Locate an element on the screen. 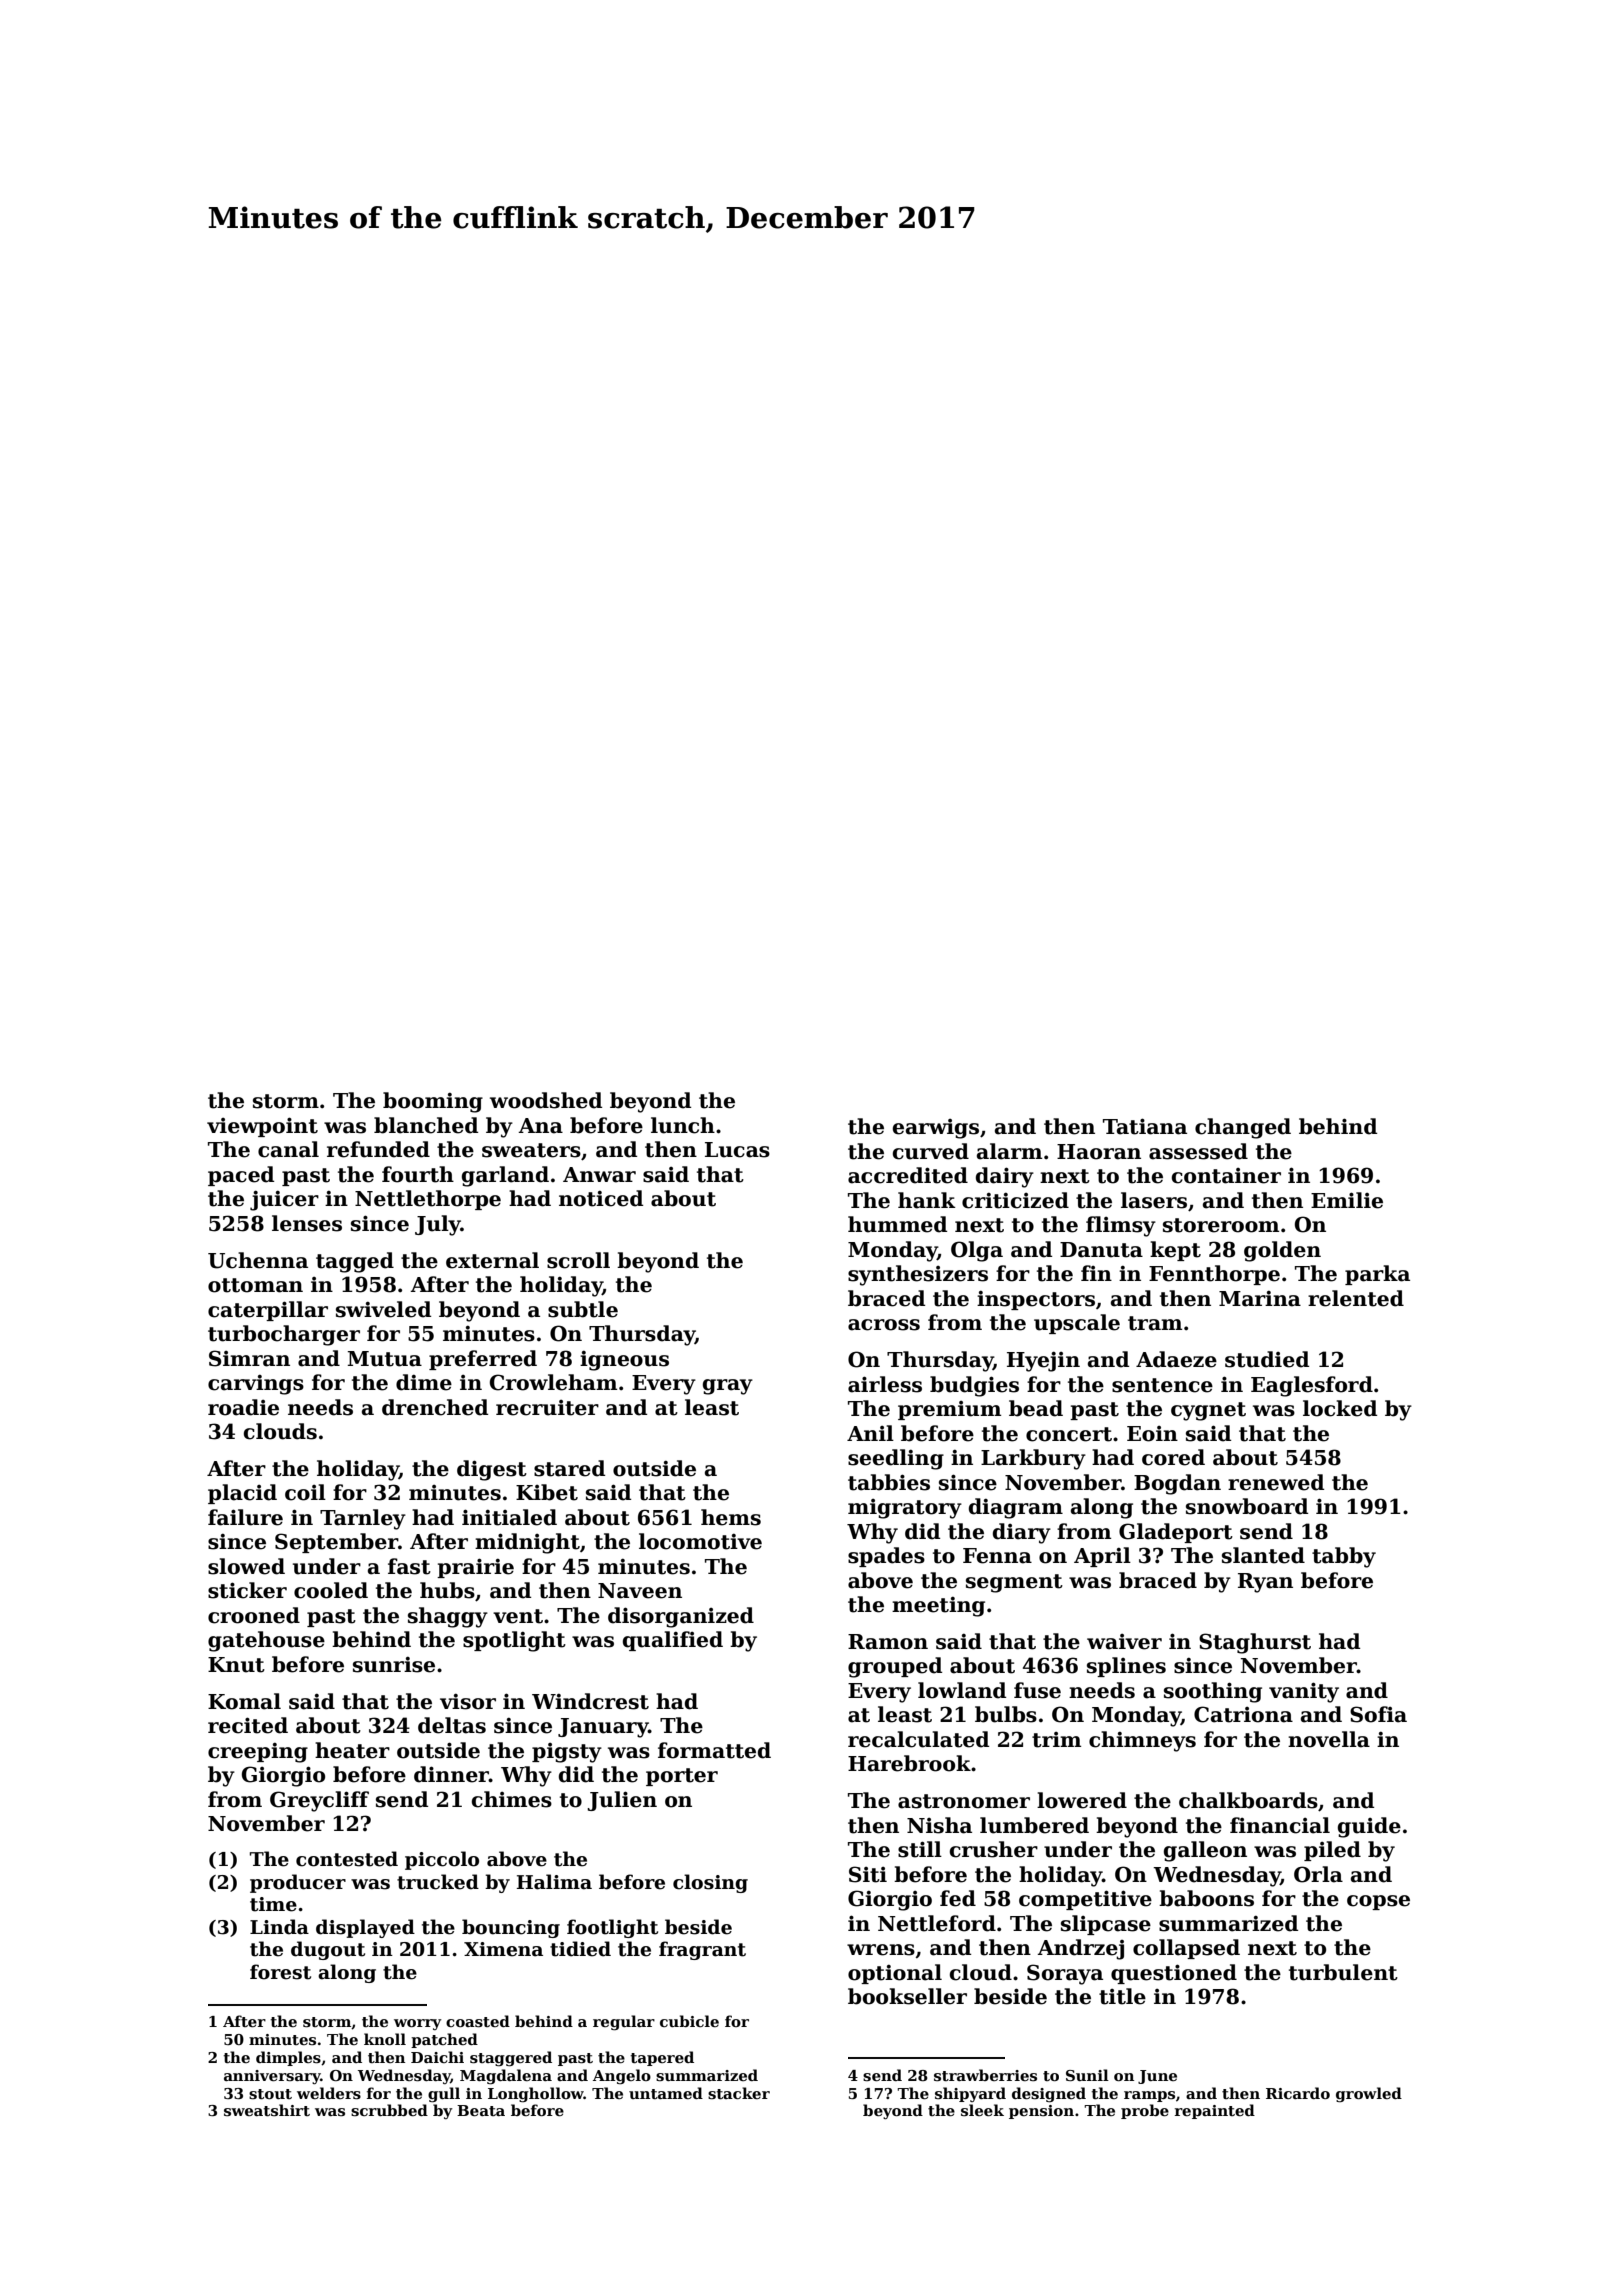 This screenshot has width=1620, height=2292. swiveled is located at coordinates (383, 1309).
